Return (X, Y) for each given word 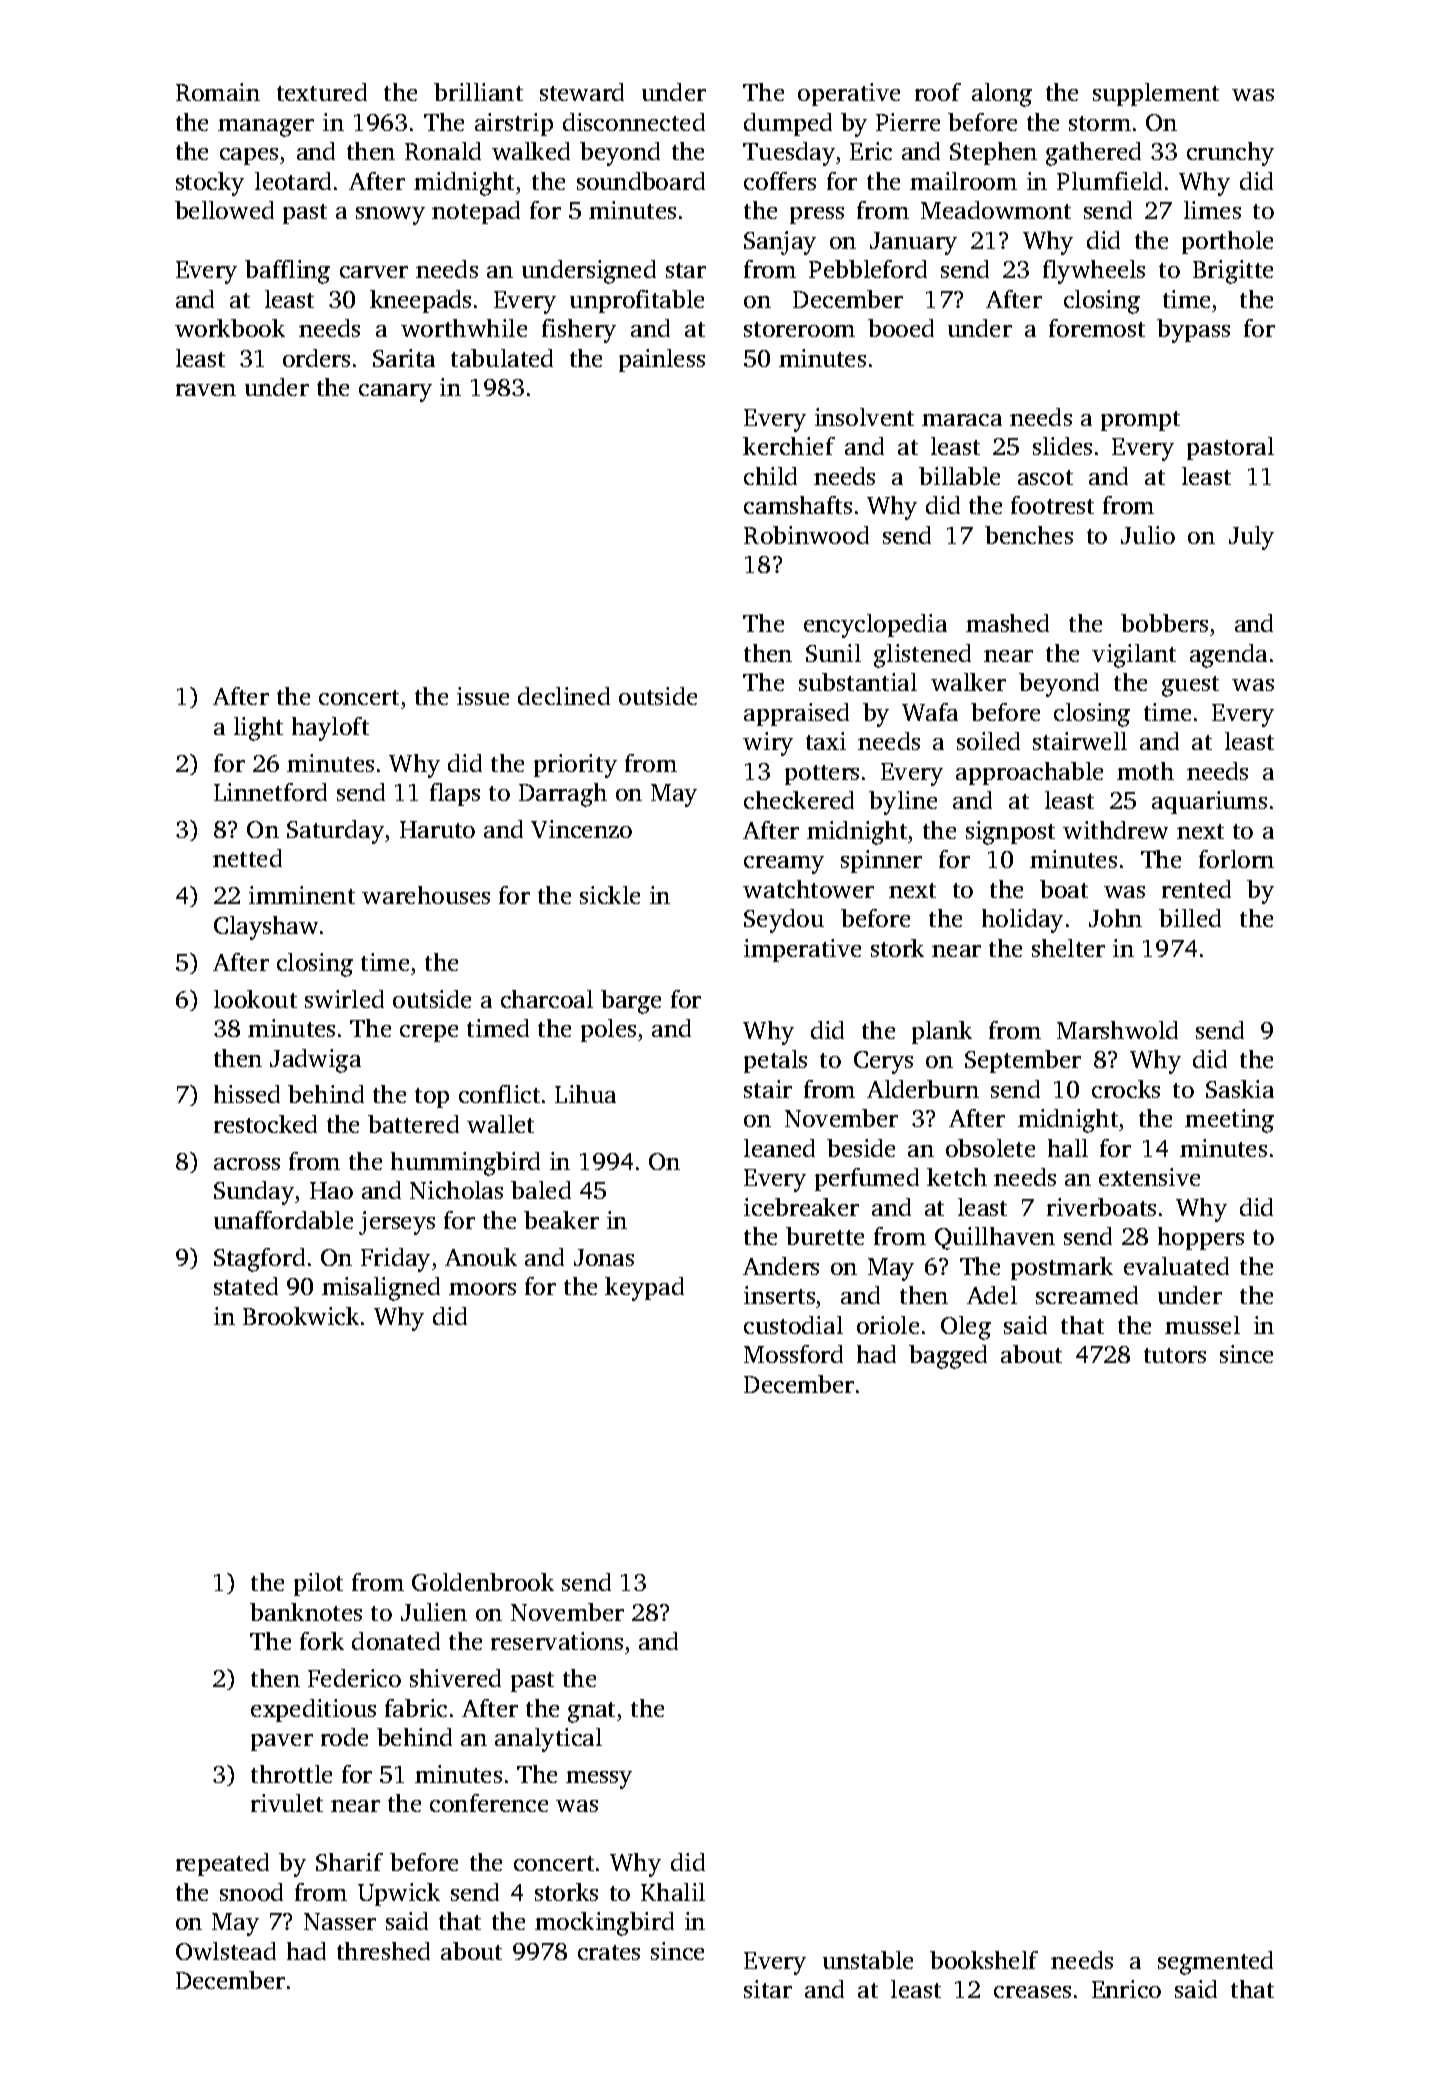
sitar (768, 1989)
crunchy (1230, 154)
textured (322, 92)
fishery (579, 331)
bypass (1193, 331)
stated (246, 1286)
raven (206, 390)
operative (849, 94)
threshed (383, 1951)
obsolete (990, 1148)
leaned (779, 1148)
